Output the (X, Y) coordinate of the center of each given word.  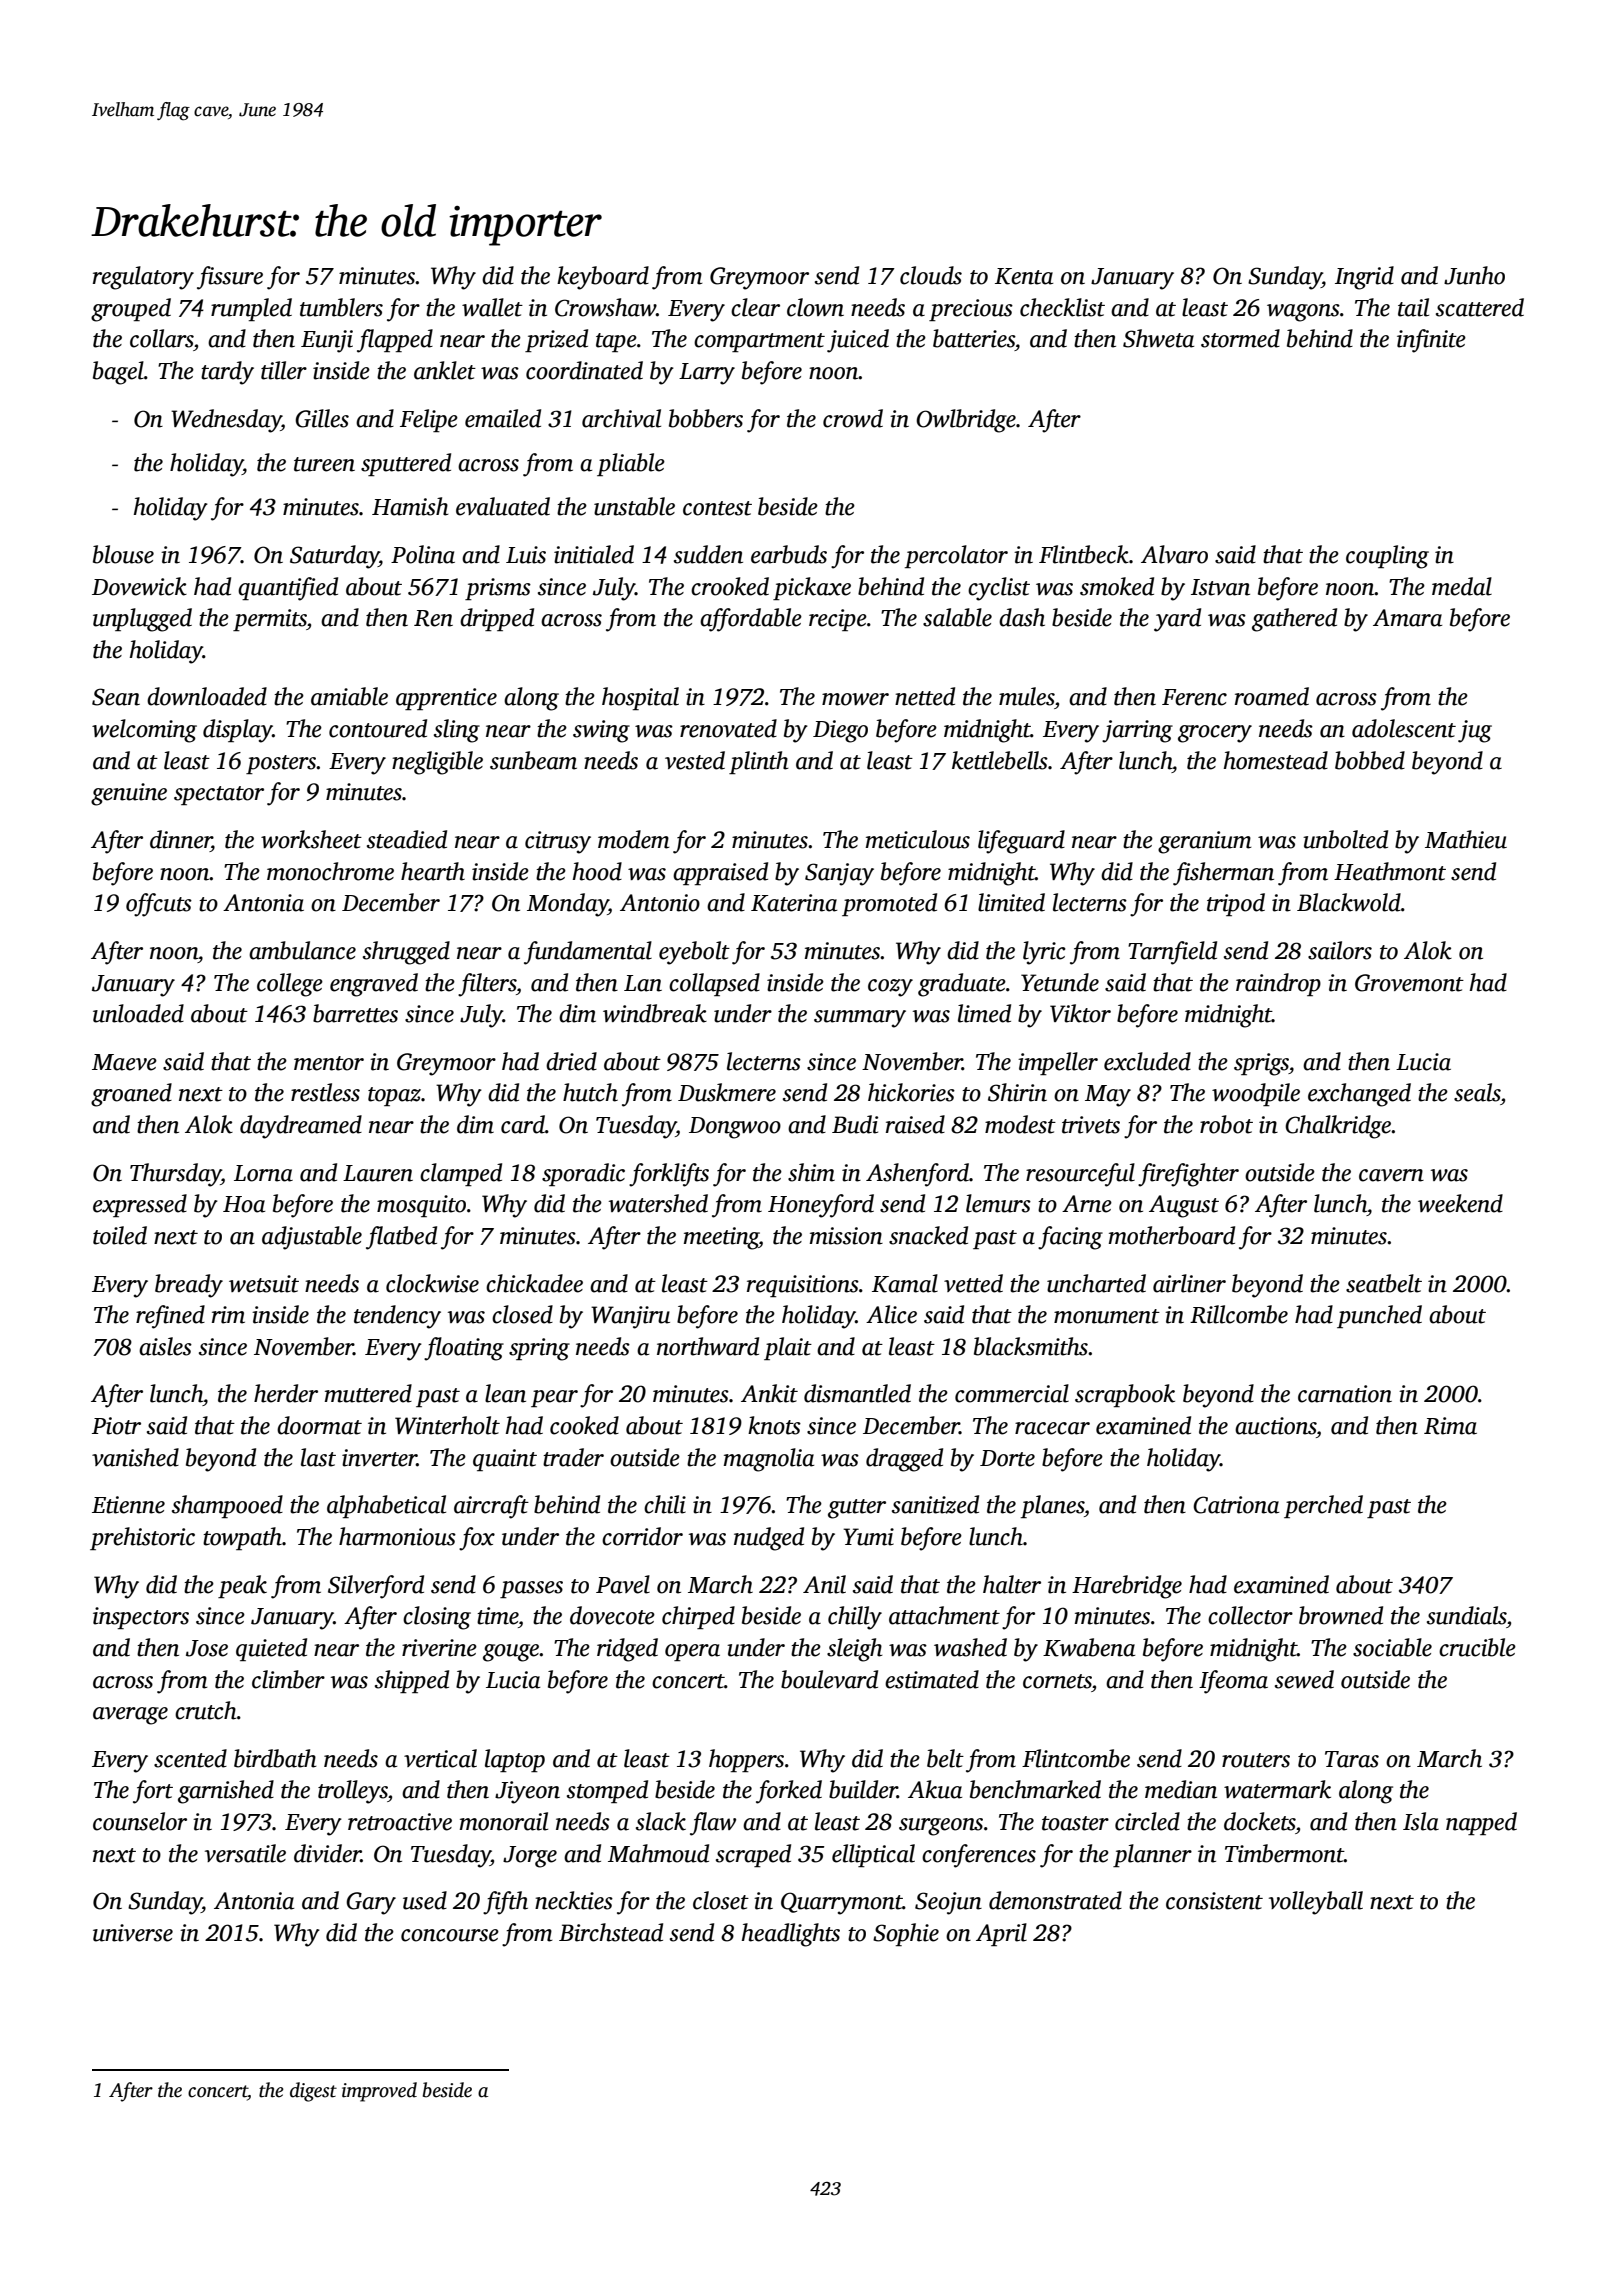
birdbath (275, 1758)
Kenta (1024, 276)
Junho (1474, 275)
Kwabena (1089, 1647)
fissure (230, 278)
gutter (857, 1509)
